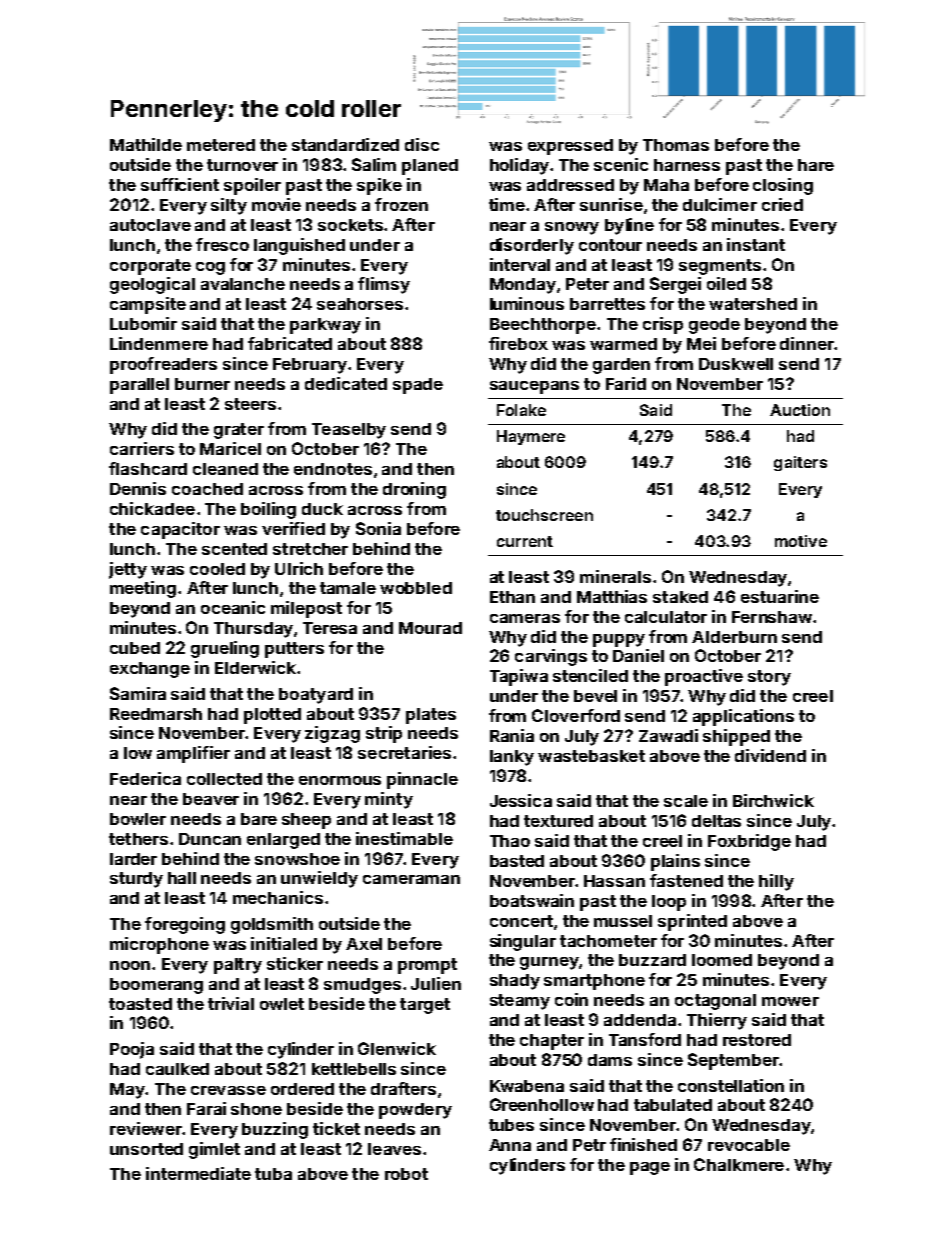 The height and width of the screenshot is (1233, 952). Describe the element at coordinates (422, 144) in the screenshot. I see `disc` at that location.
